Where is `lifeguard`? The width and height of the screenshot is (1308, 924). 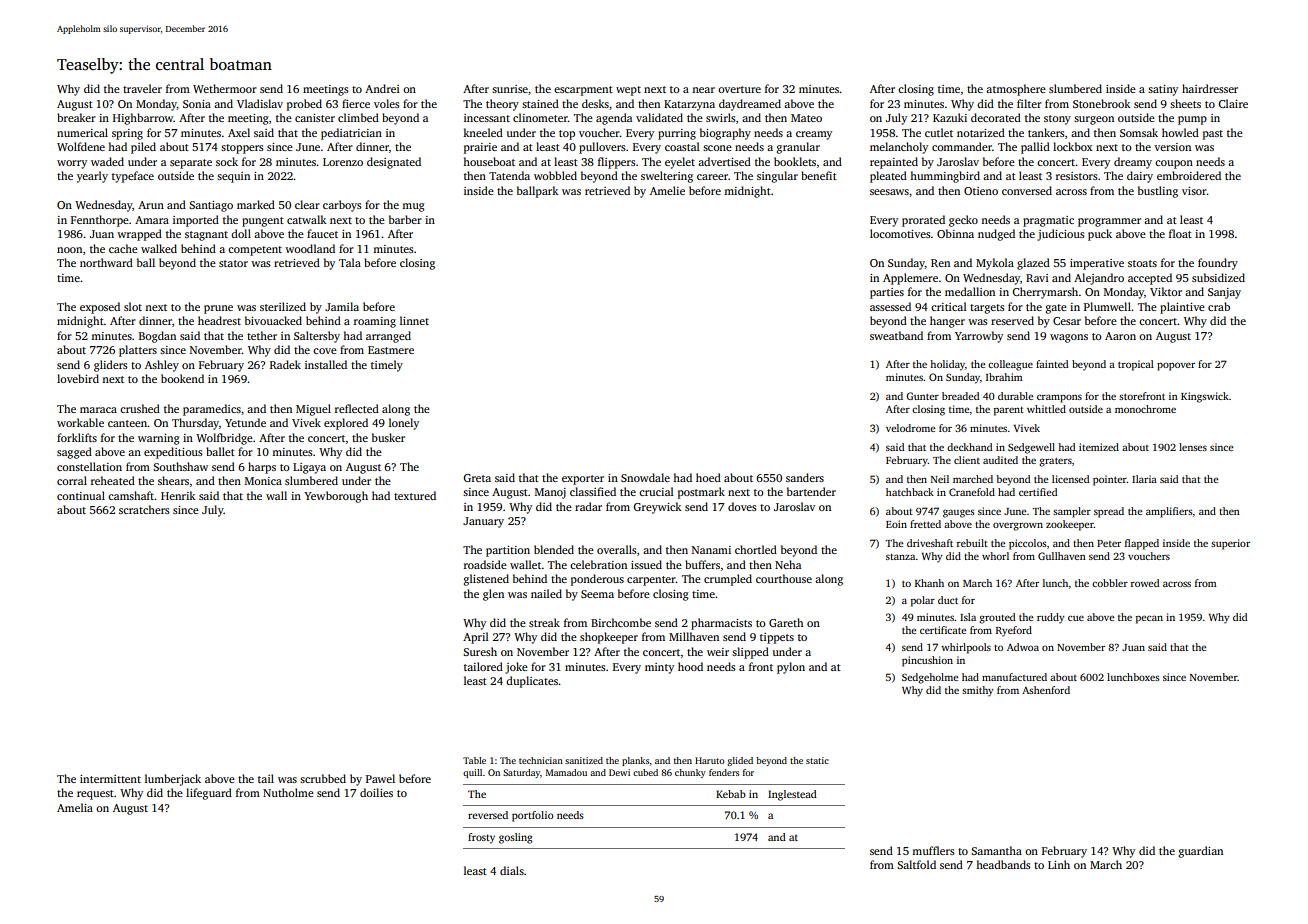 lifeguard is located at coordinates (209, 794).
